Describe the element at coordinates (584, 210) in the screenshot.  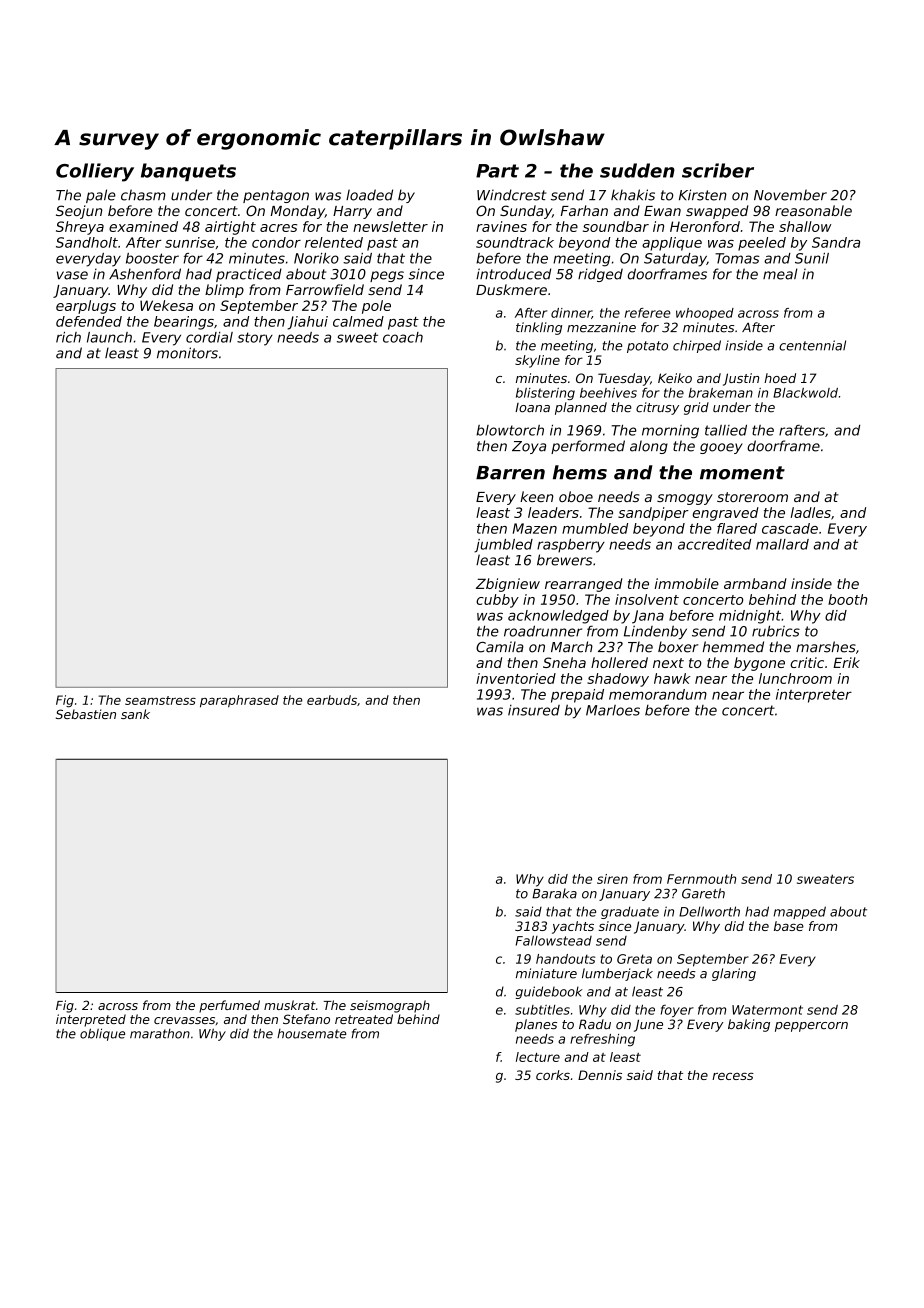
I see `Farhan` at that location.
